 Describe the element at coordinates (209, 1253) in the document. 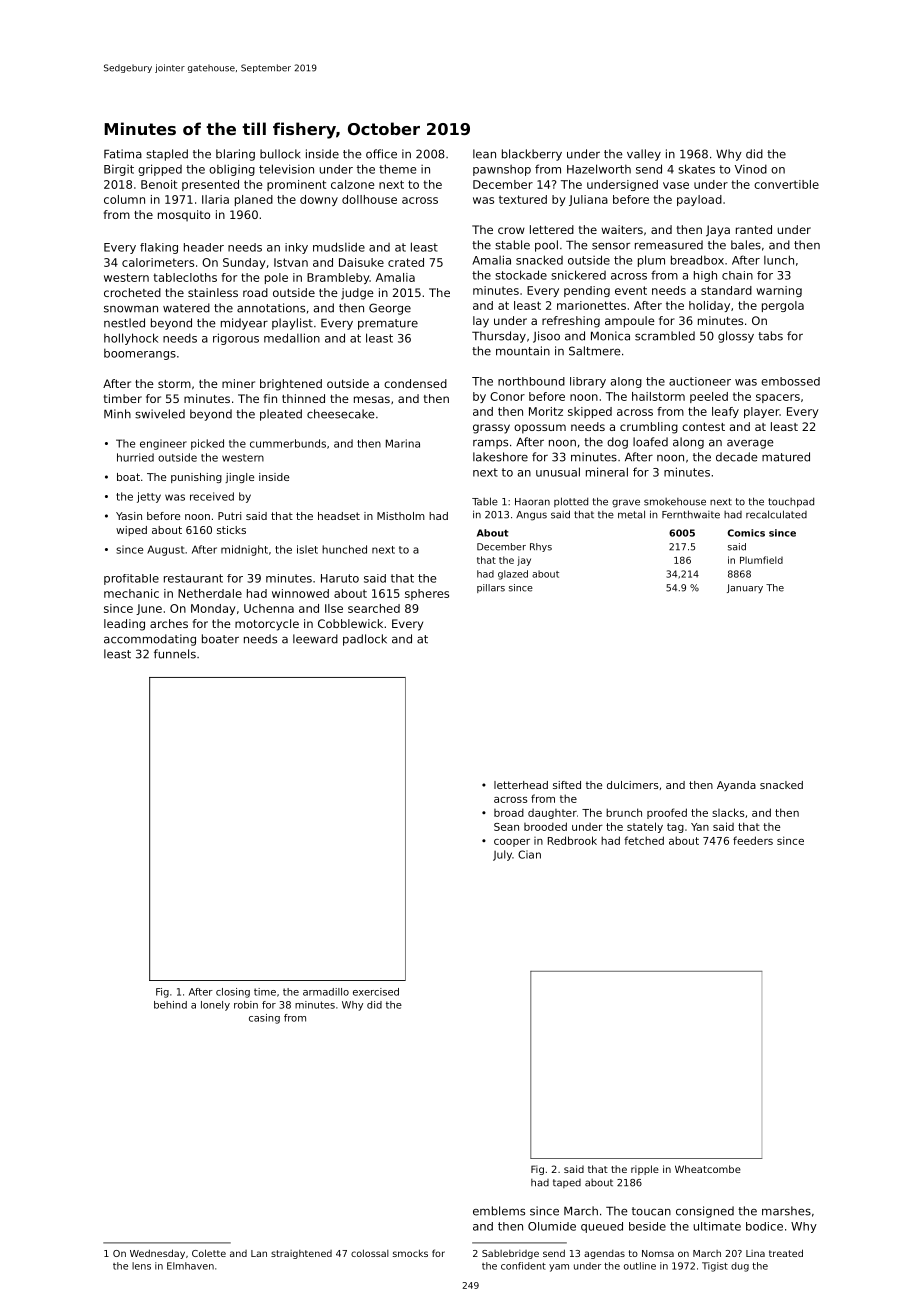

I see `Colette` at that location.
